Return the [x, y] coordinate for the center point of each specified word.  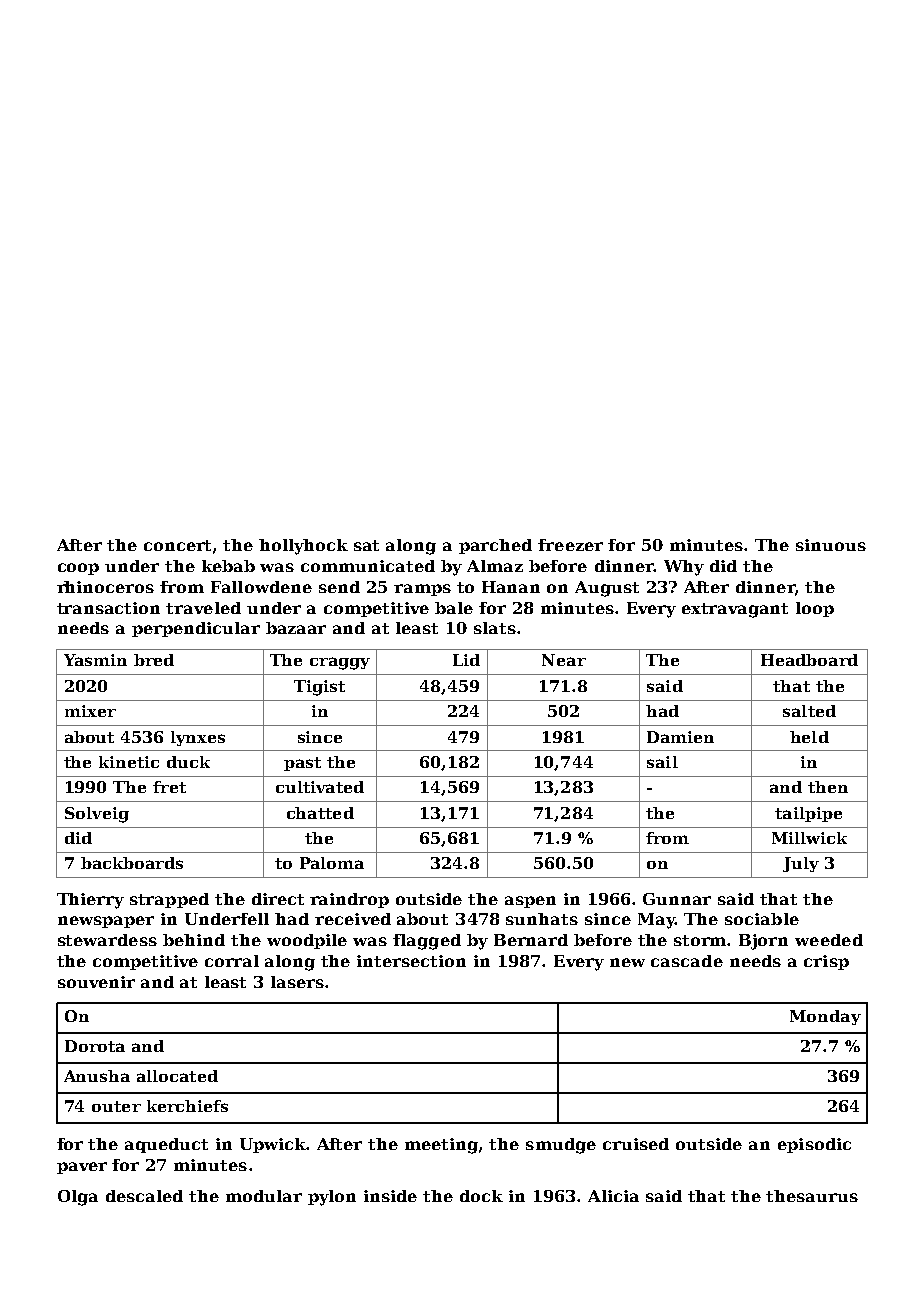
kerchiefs [187, 1106]
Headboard [809, 660]
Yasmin [95, 660]
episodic [814, 1145]
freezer [570, 545]
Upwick [273, 1145]
